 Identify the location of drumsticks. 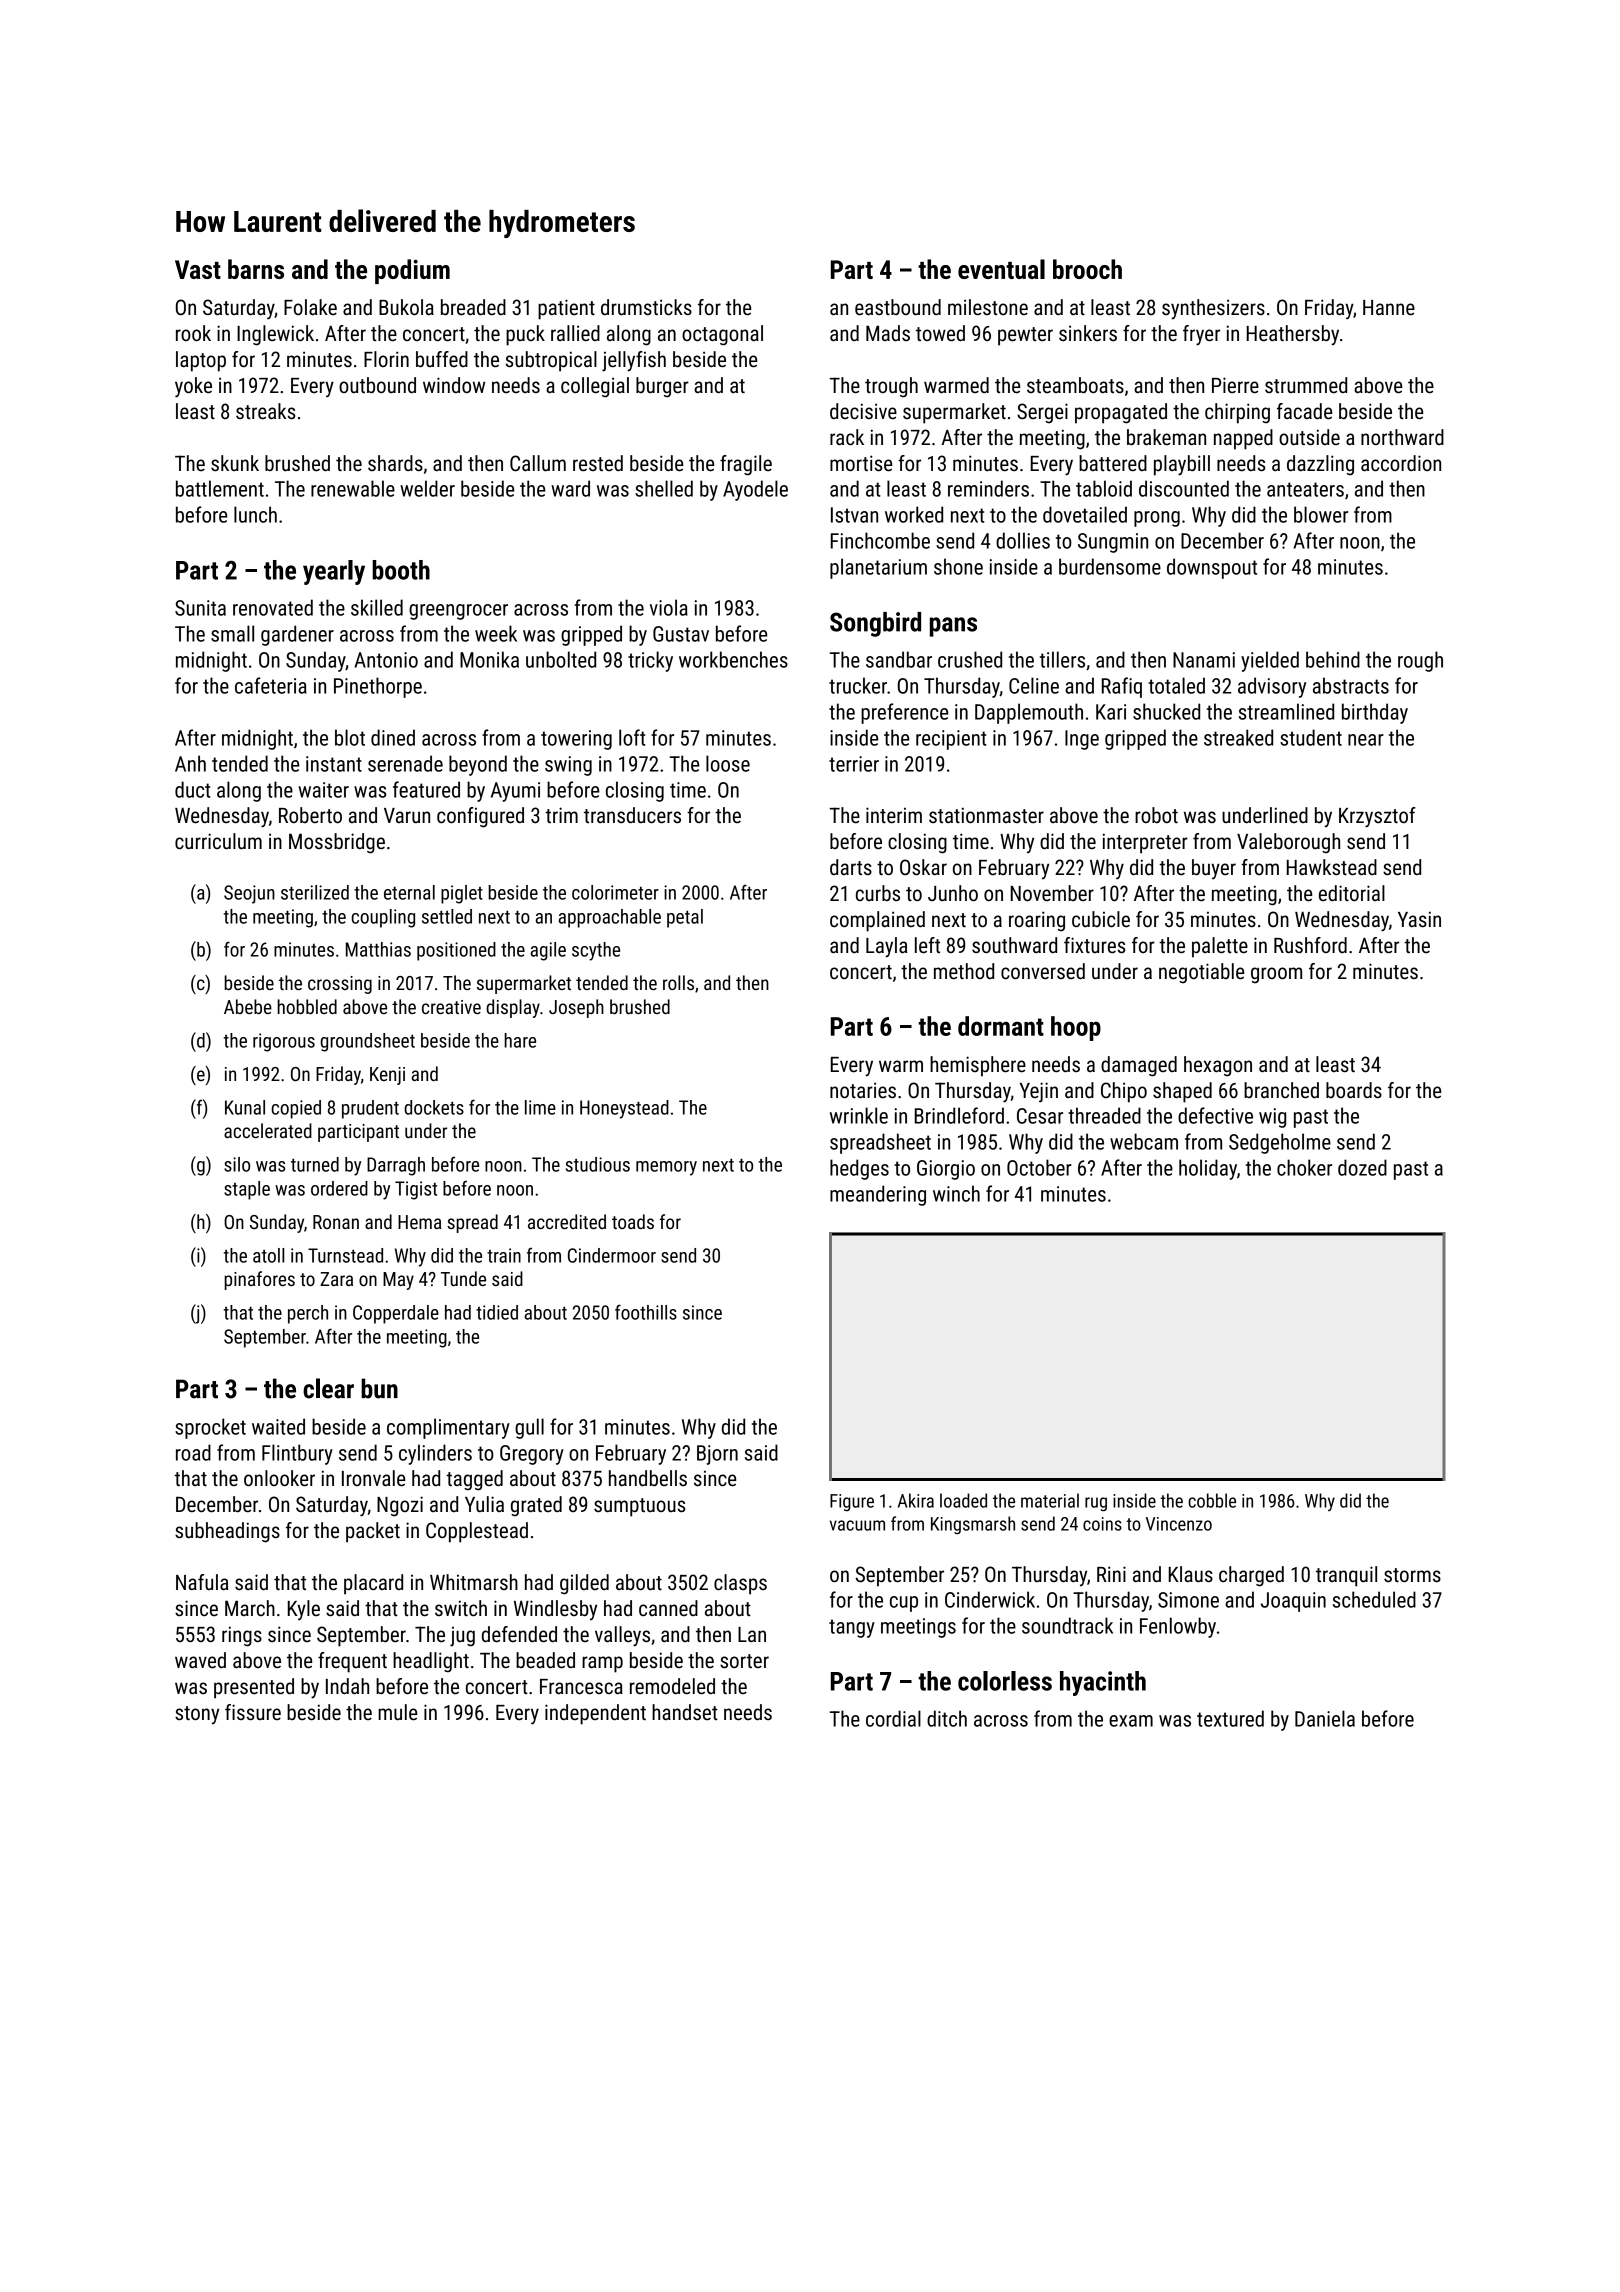
(646, 307).
